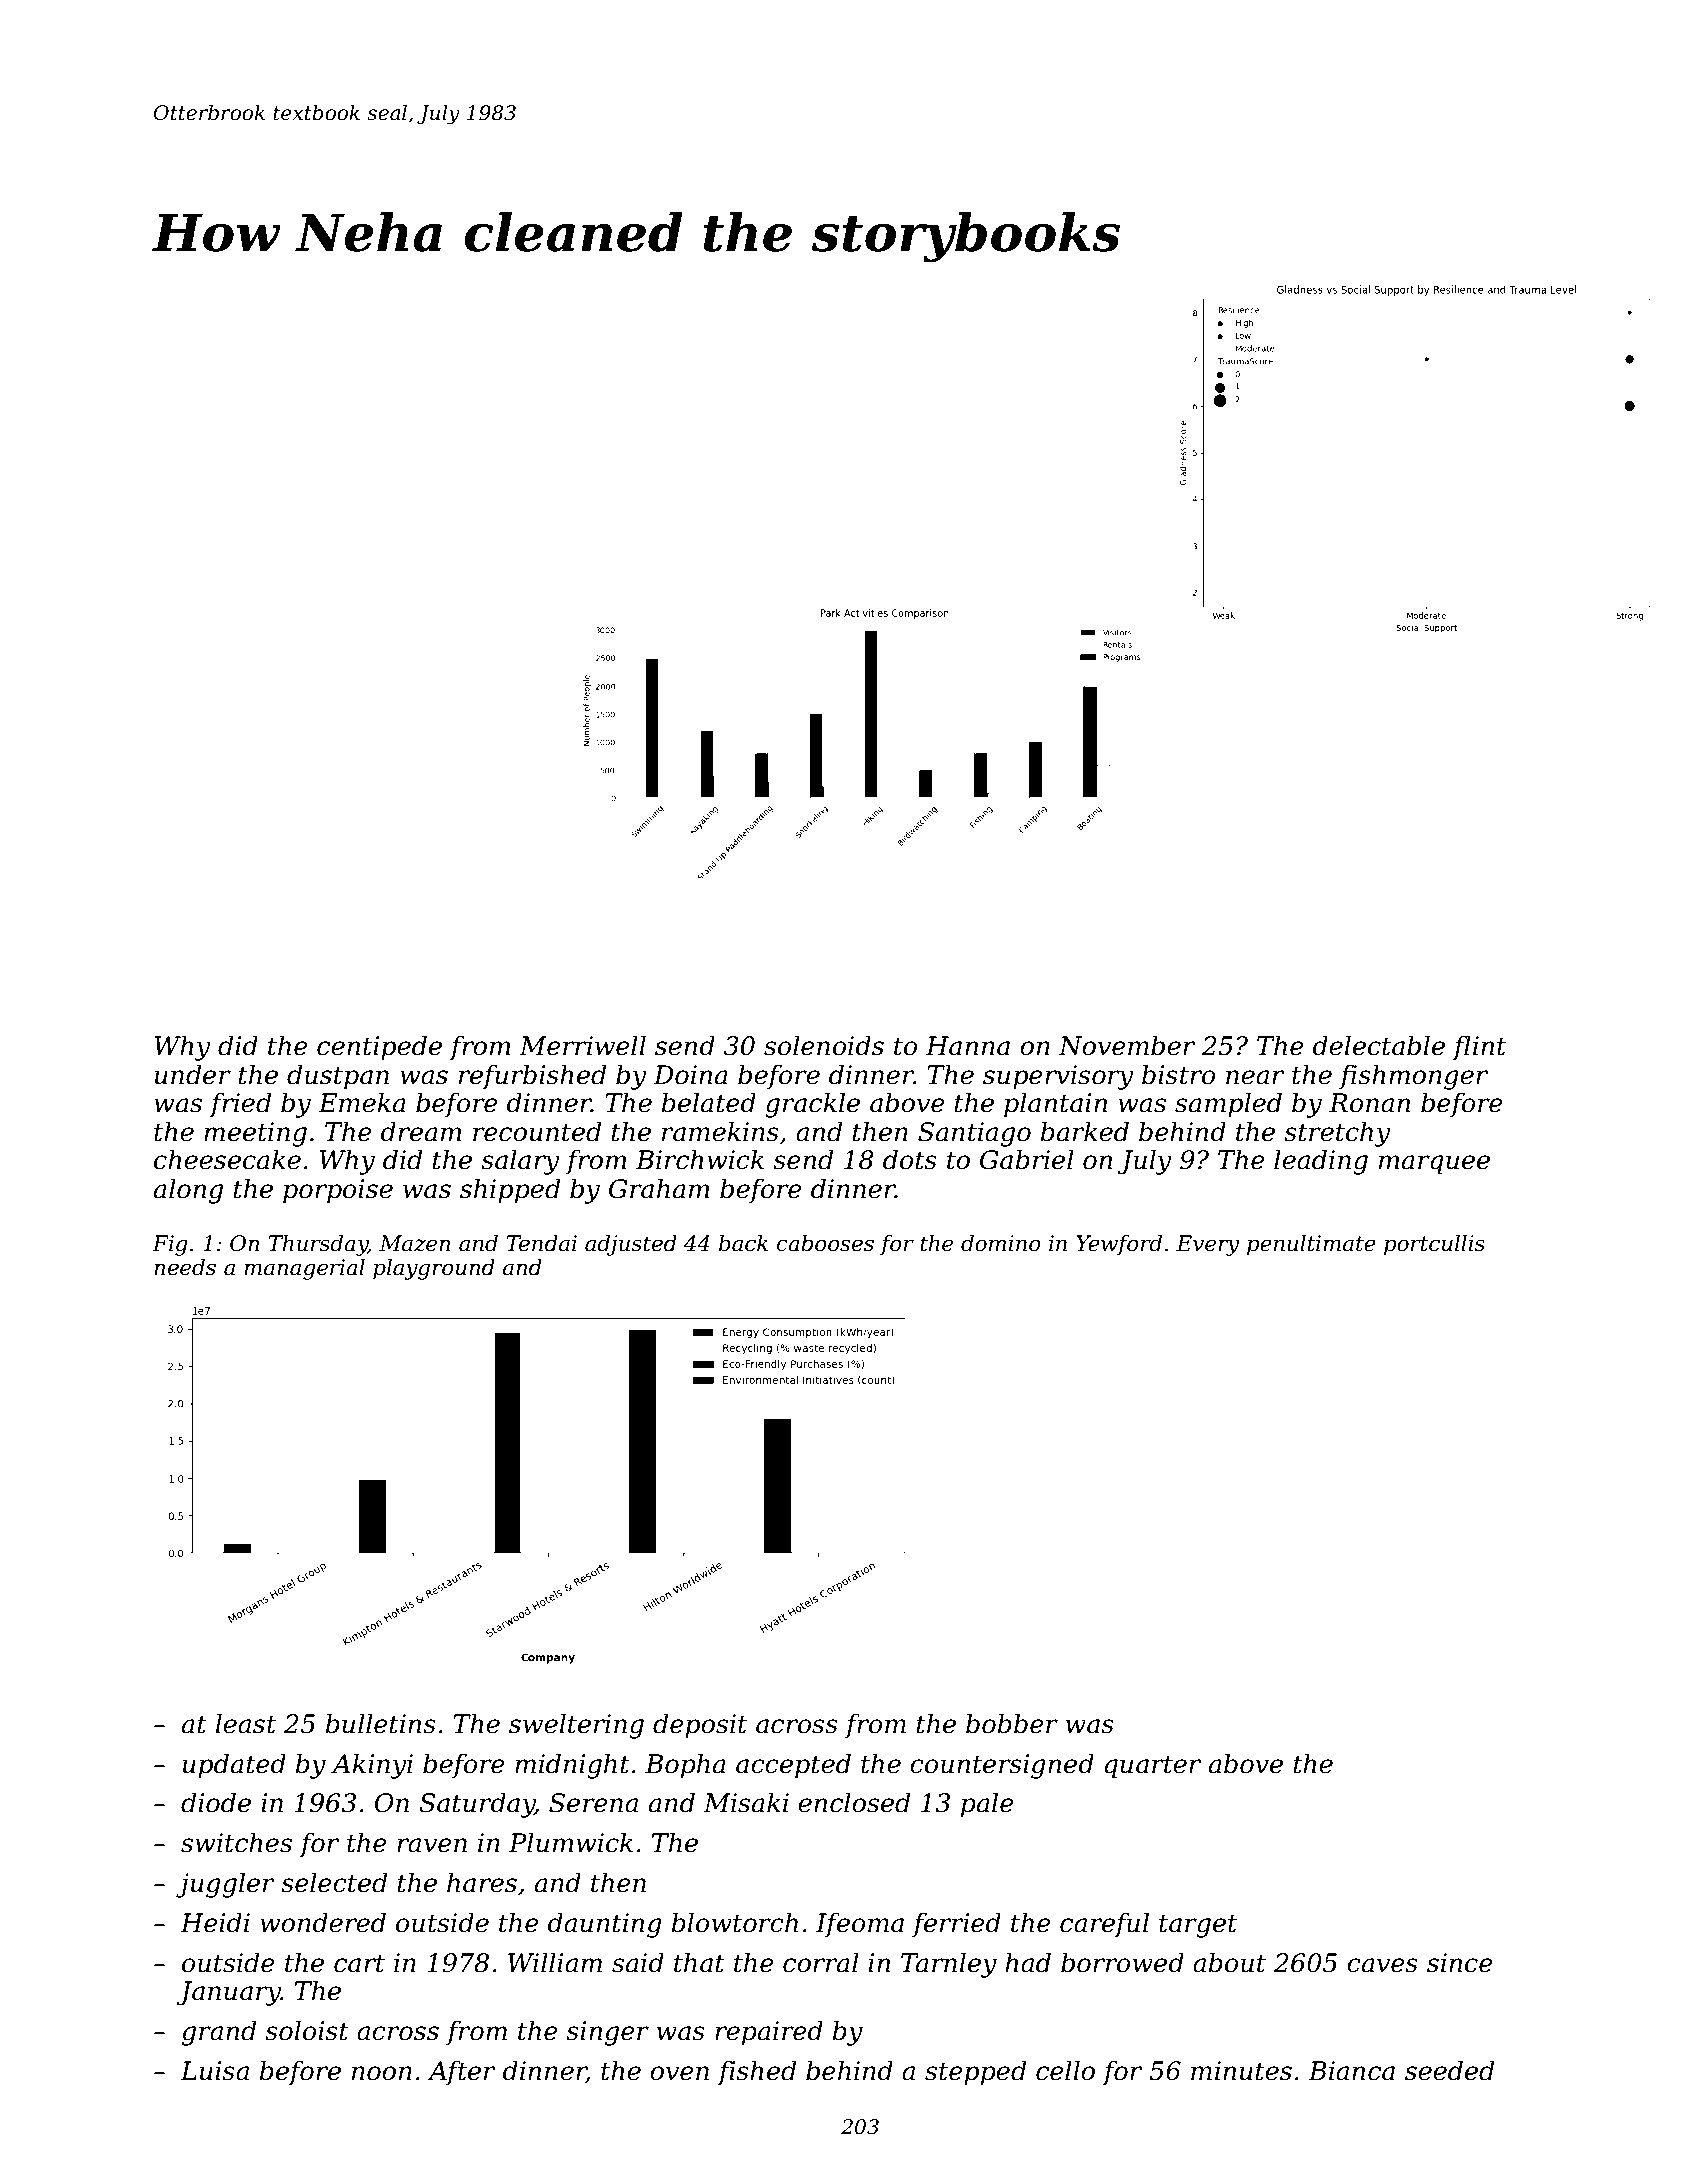  Describe the element at coordinates (1369, 1103) in the screenshot. I see `Ronan` at that location.
